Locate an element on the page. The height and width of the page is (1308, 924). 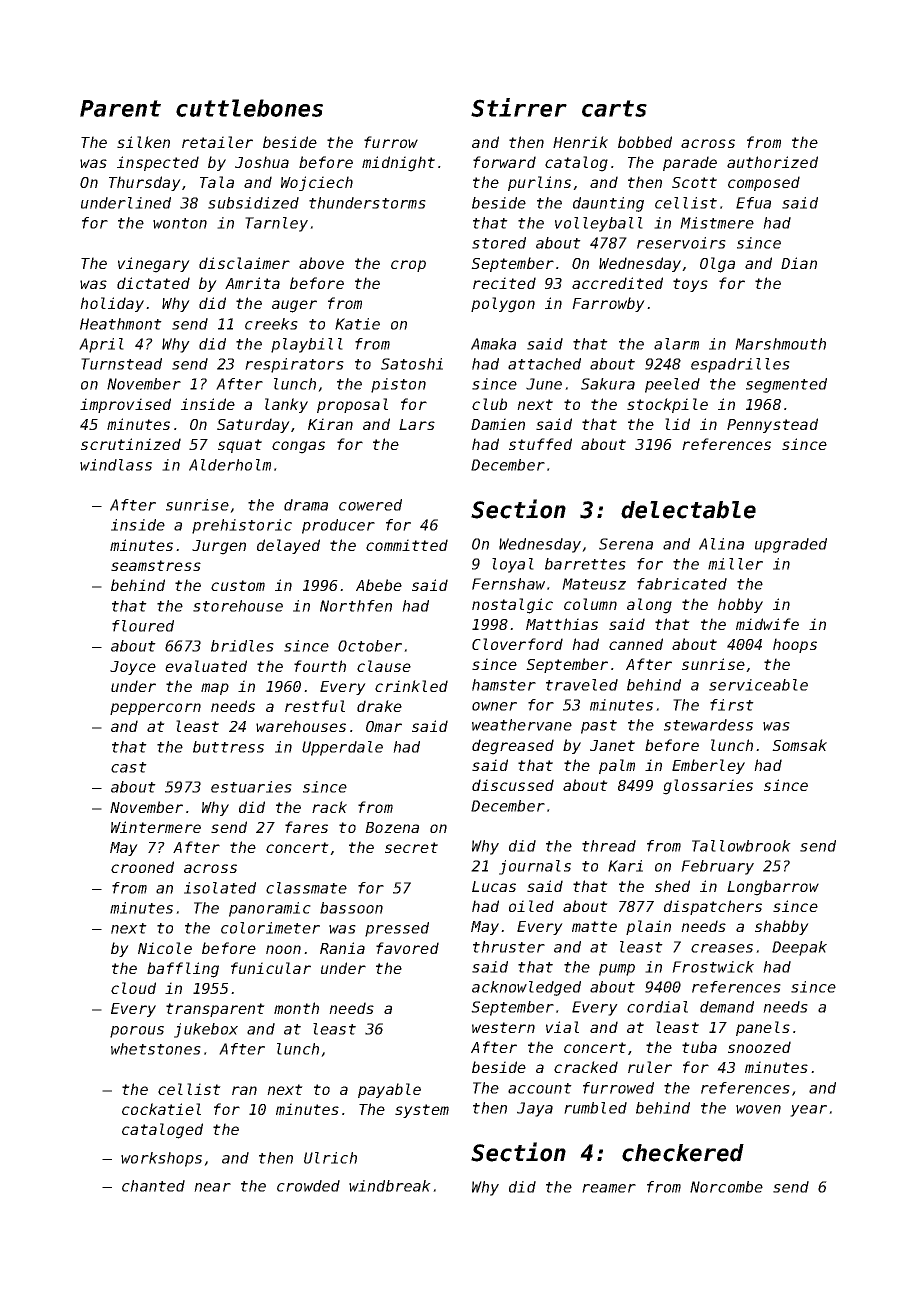
cuttlebones is located at coordinates (249, 108).
